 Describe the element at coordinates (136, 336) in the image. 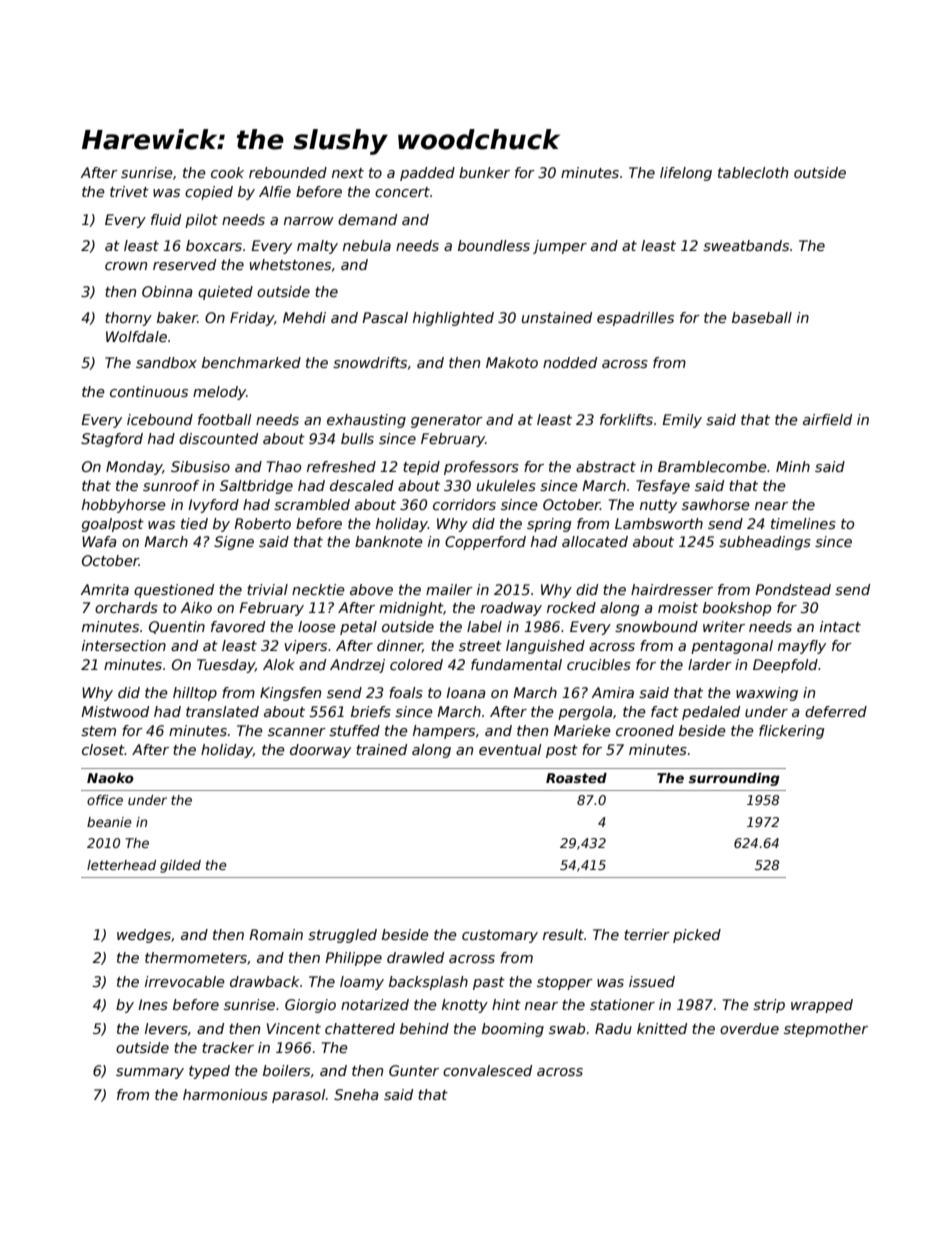

I see `Wolfdale` at that location.
